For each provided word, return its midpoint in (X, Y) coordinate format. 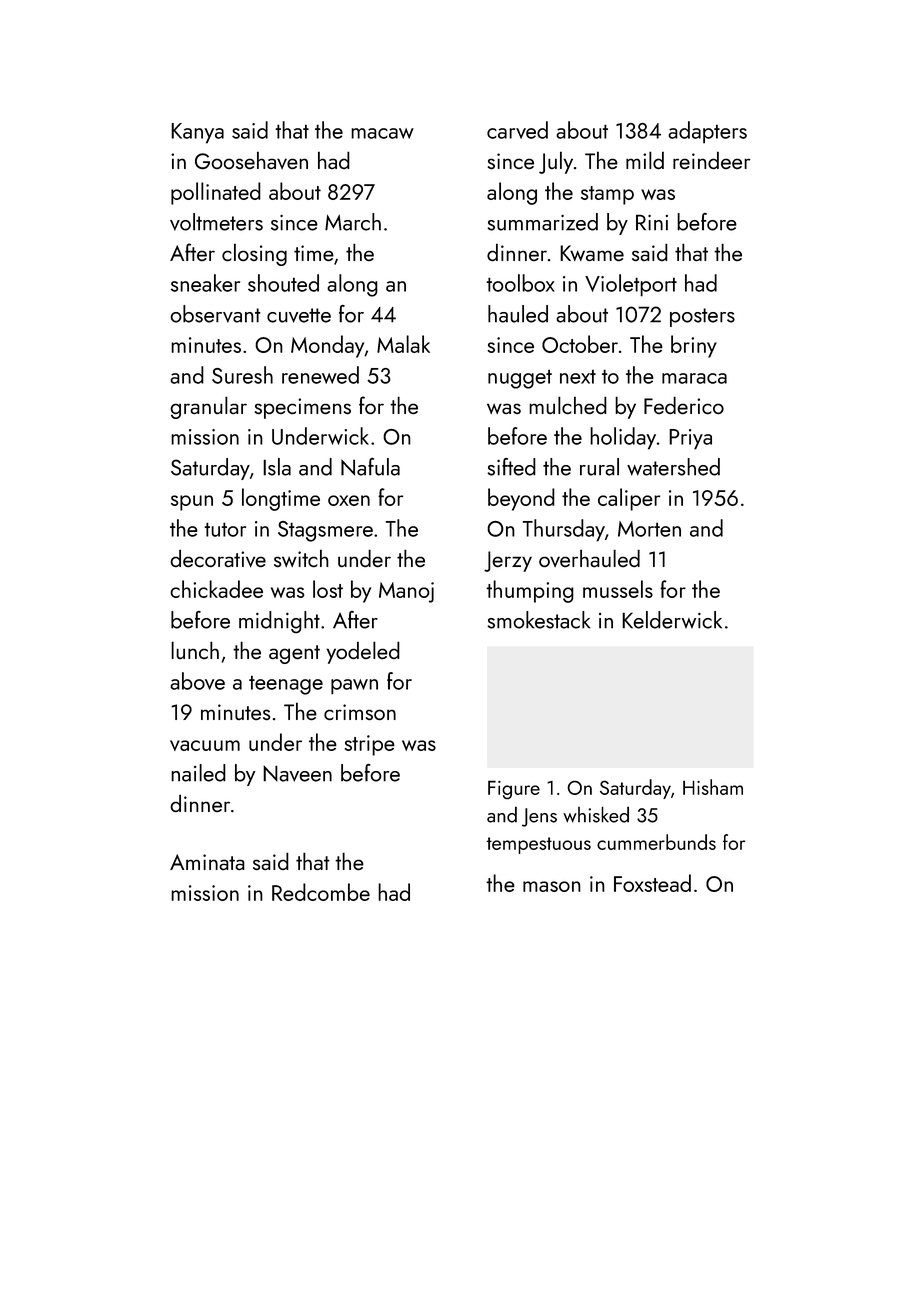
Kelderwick (672, 620)
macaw (382, 133)
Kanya (197, 133)
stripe (369, 745)
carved (517, 130)
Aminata (207, 862)
